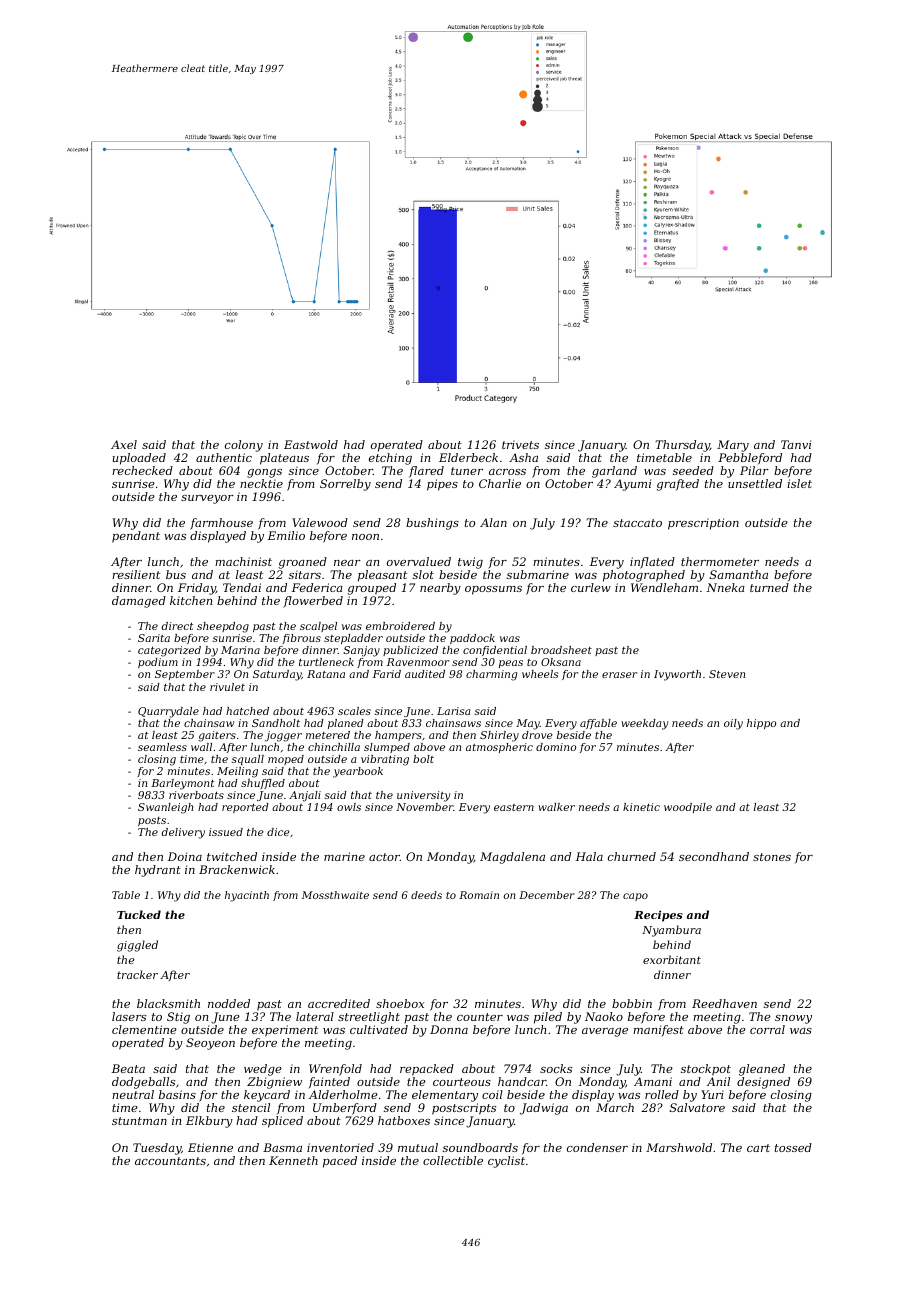 This image has height=1308, width=924. I want to click on seeded, so click(693, 470).
